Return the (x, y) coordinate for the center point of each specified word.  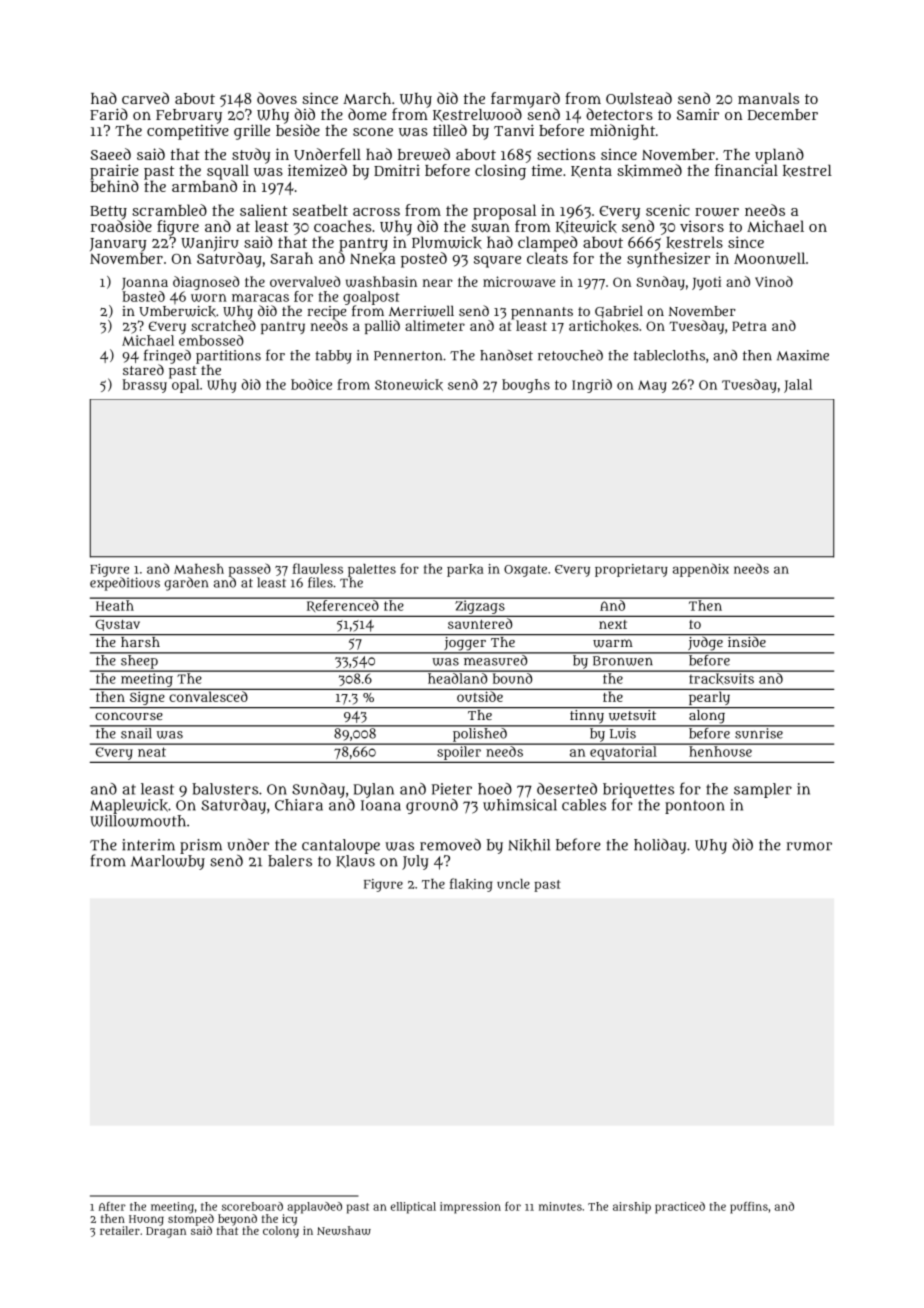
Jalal (798, 386)
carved (145, 98)
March (367, 98)
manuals (768, 98)
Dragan (166, 1232)
